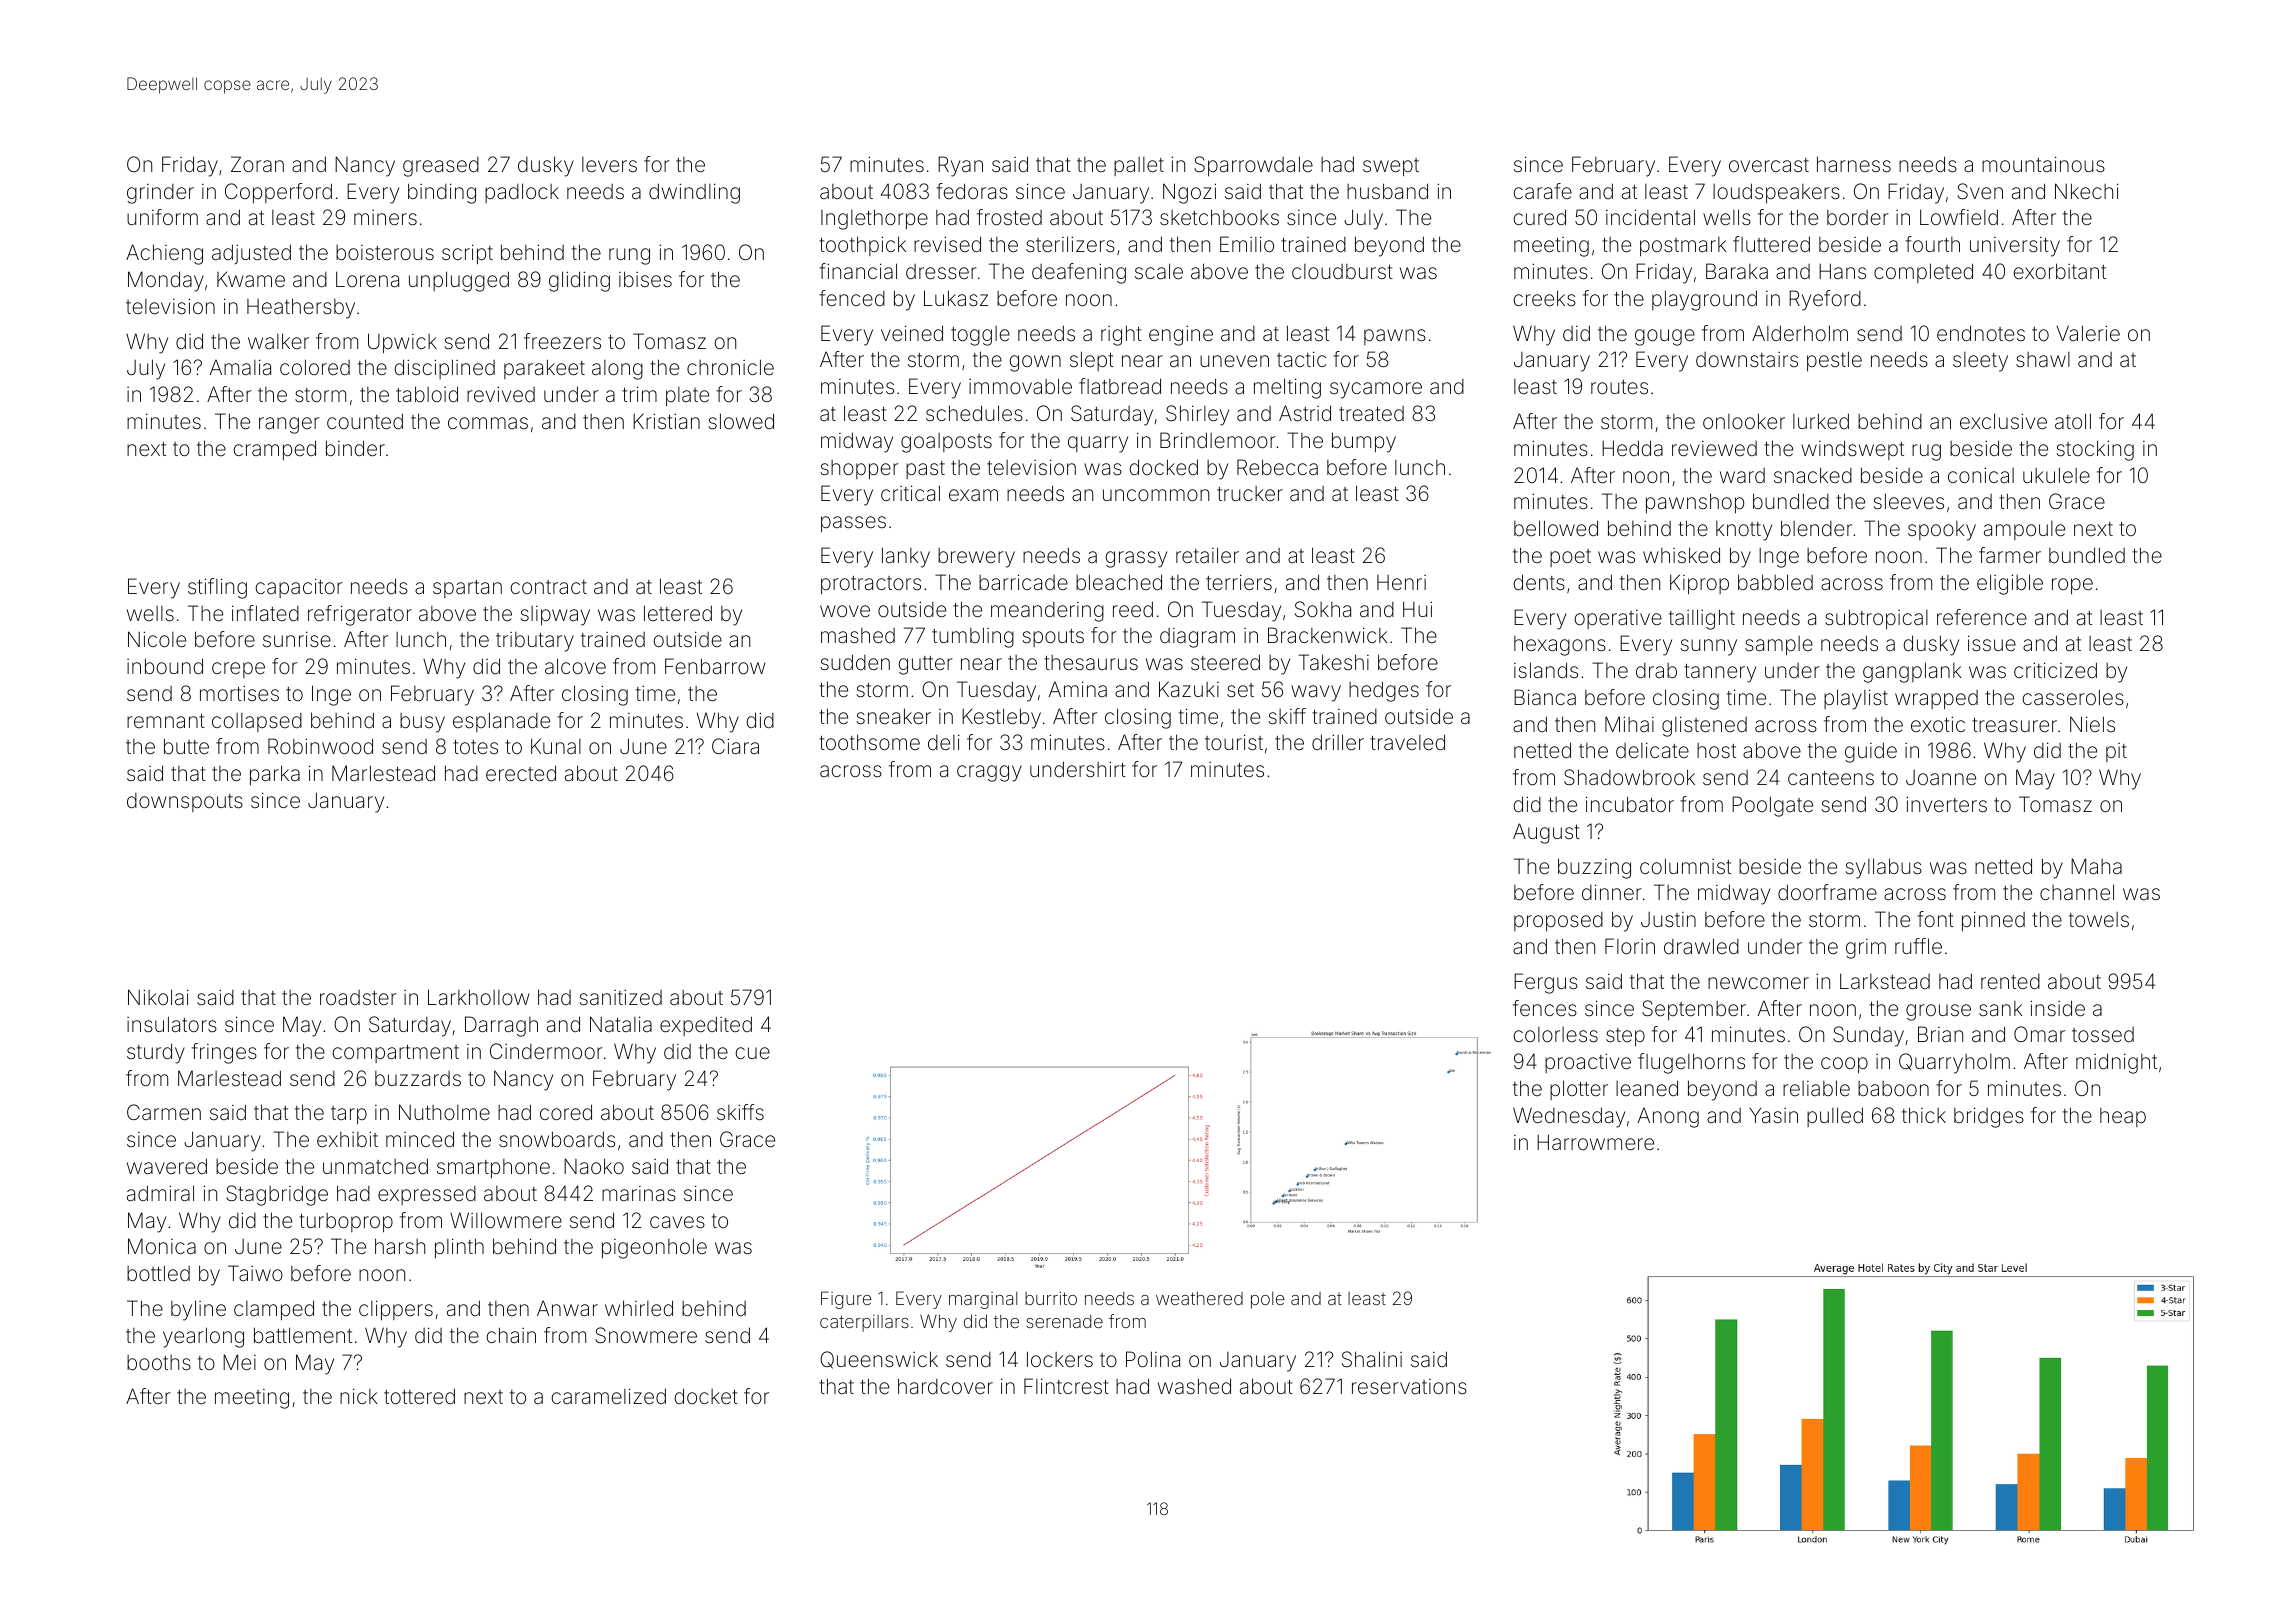 This screenshot has height=1620, width=2292. What do you see at coordinates (2073, 697) in the screenshot?
I see `casseroles` at bounding box center [2073, 697].
